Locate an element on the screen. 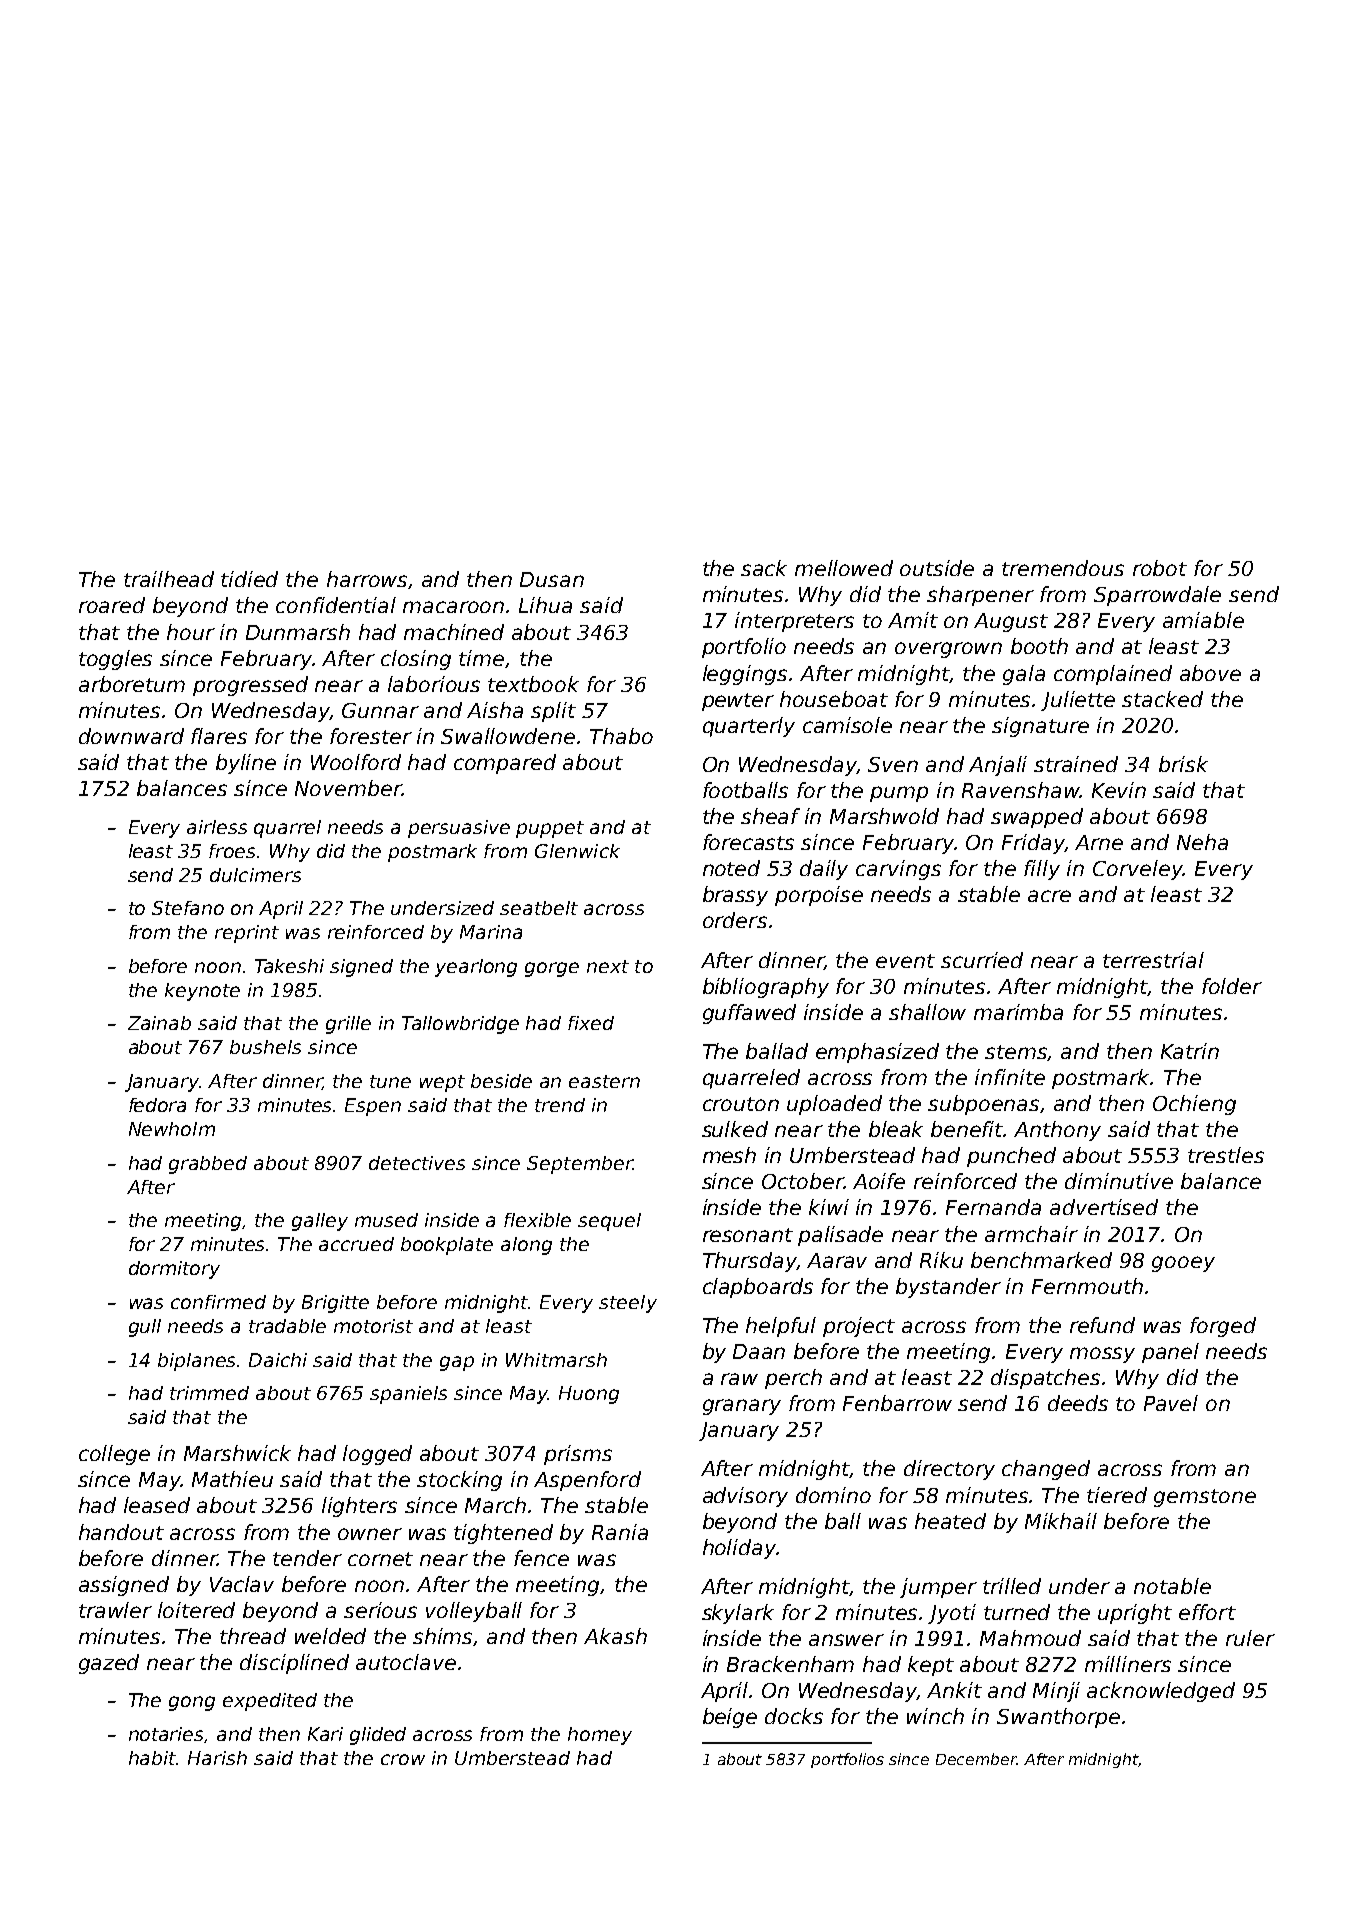  trailhead is located at coordinates (169, 579).
